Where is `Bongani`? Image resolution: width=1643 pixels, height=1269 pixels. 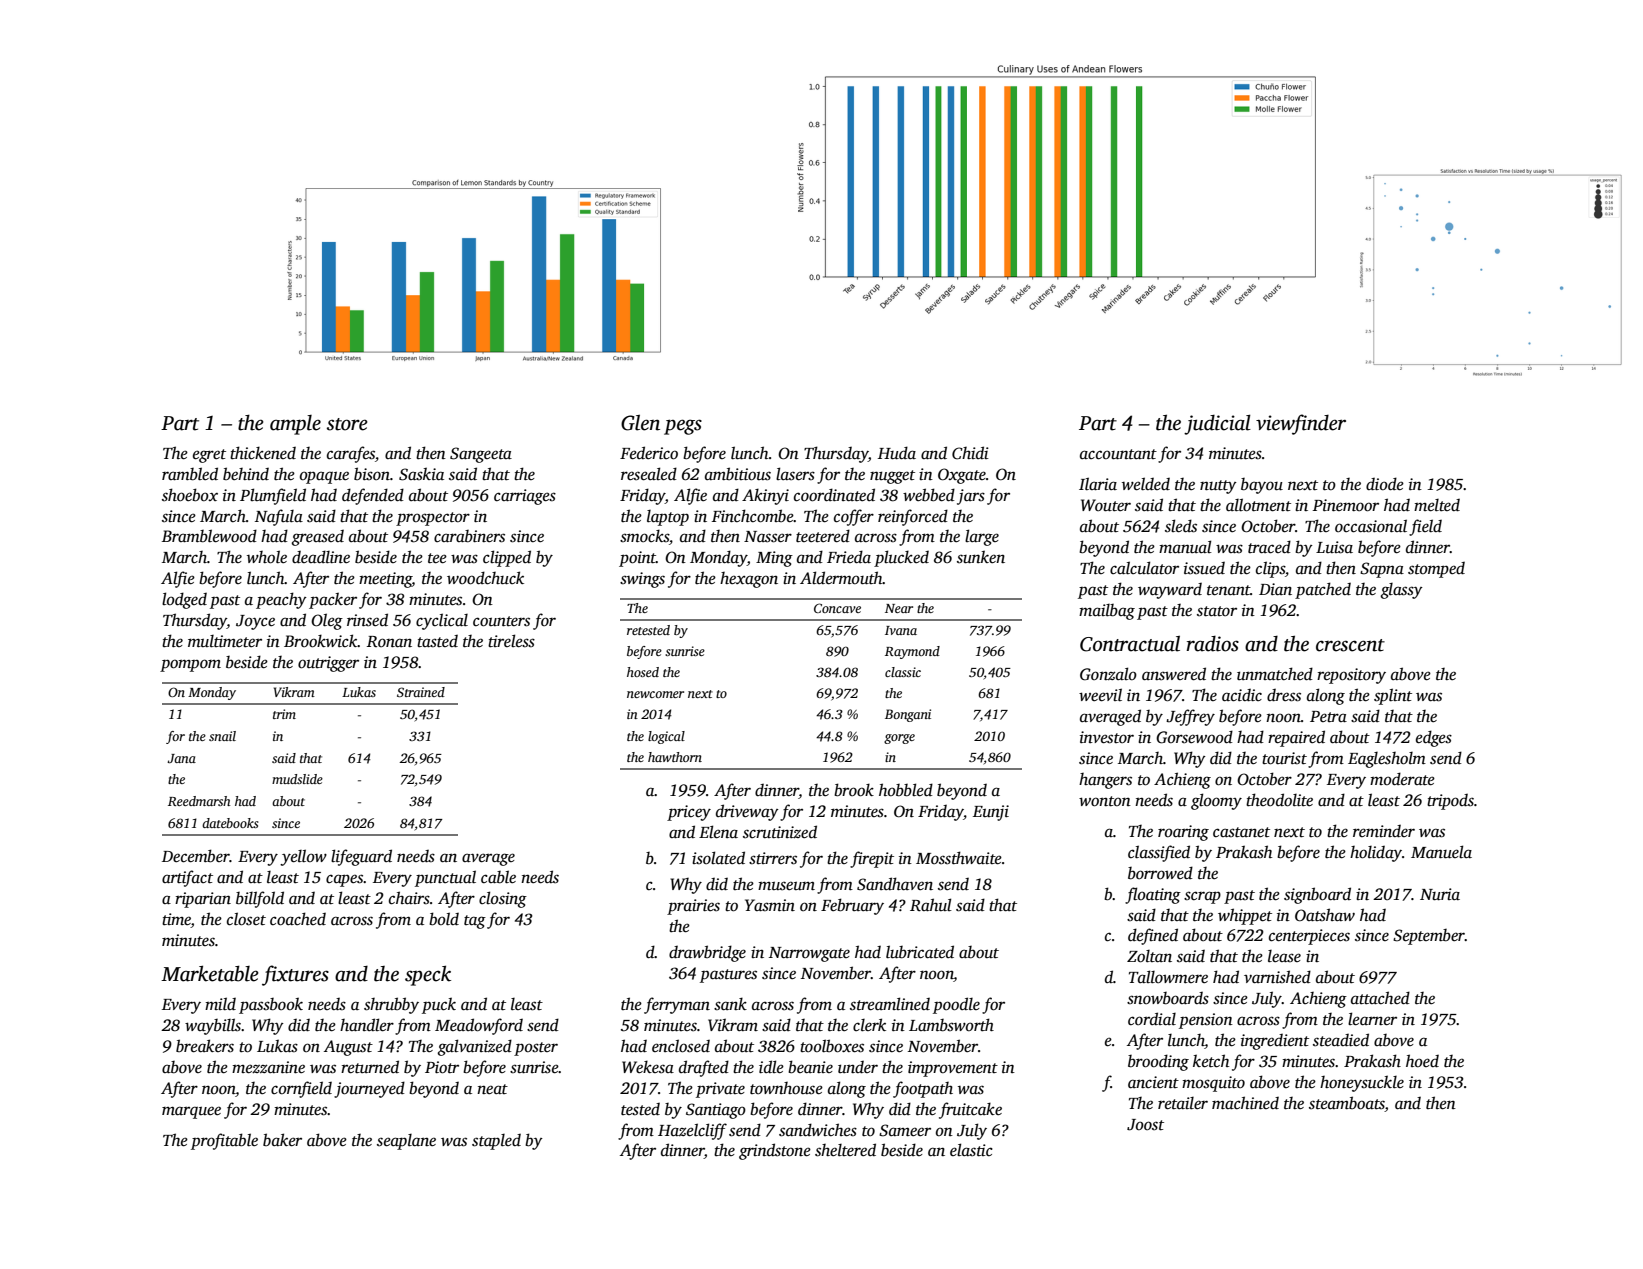 Bongani is located at coordinates (908, 715).
